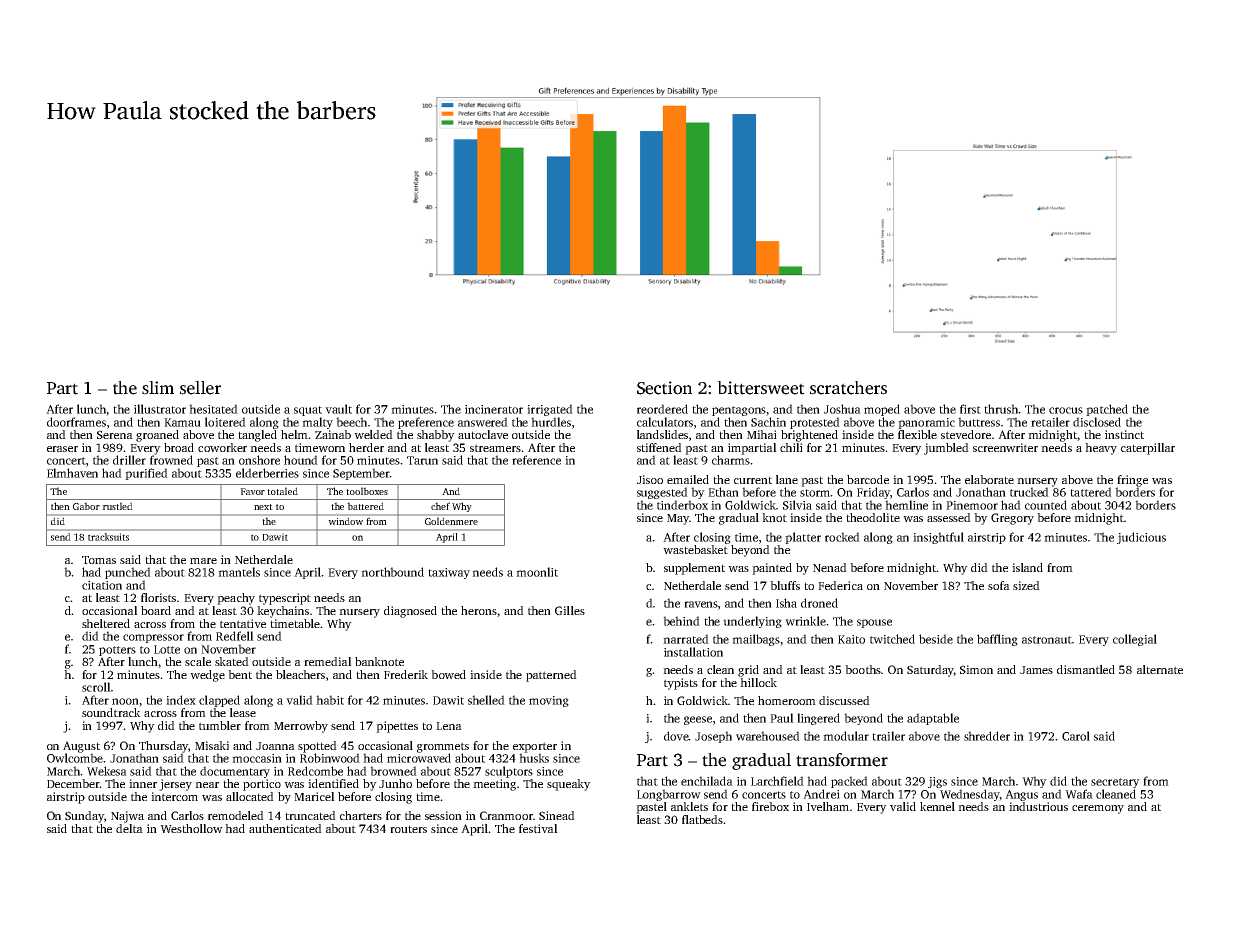  Describe the element at coordinates (1066, 410) in the screenshot. I see `crocus` at that location.
